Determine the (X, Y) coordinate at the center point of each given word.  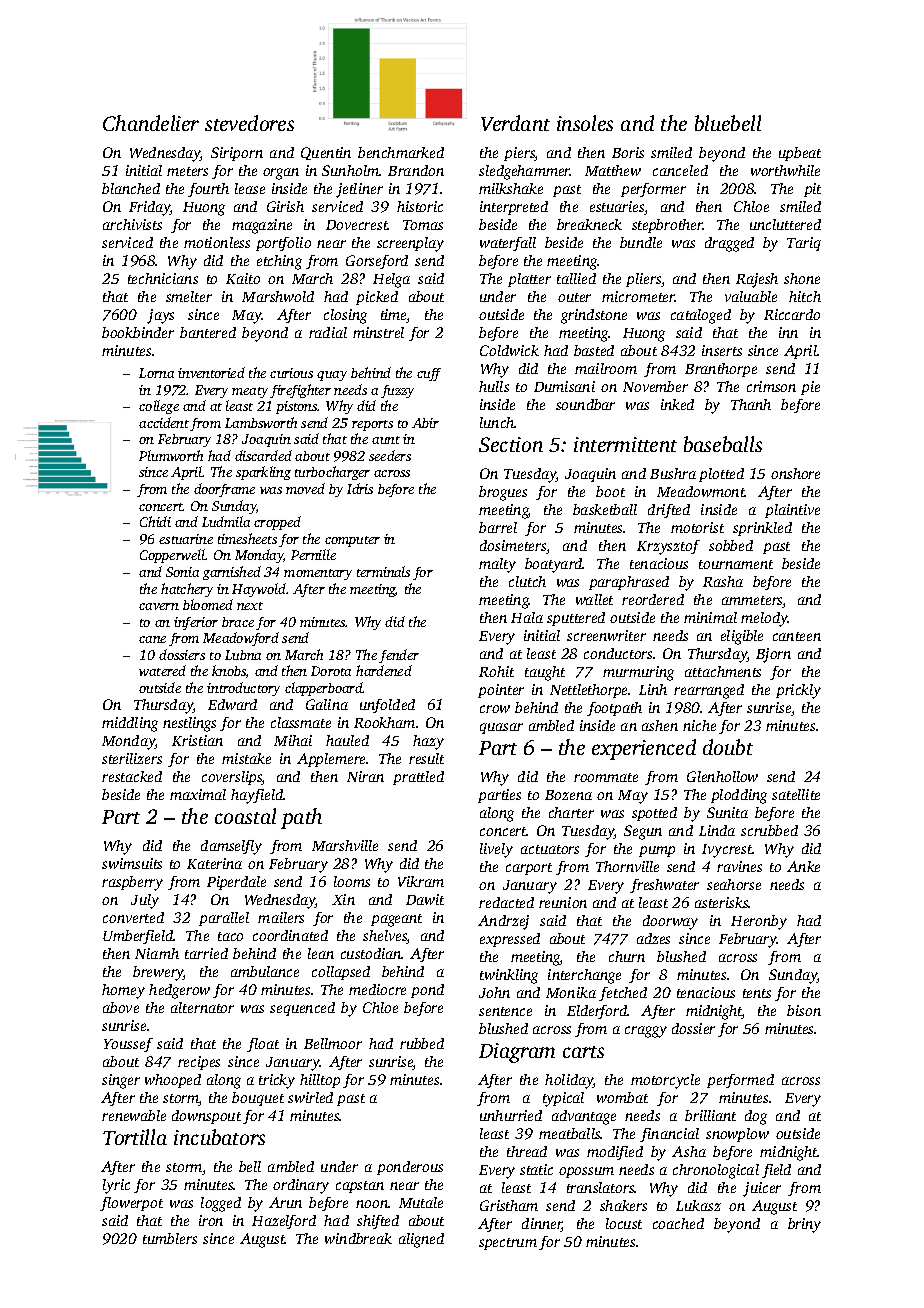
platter (529, 280)
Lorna (156, 373)
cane (152, 639)
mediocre (377, 989)
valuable (751, 296)
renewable (134, 1115)
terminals (383, 571)
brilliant (710, 1115)
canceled (680, 170)
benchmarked (401, 152)
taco (230, 936)
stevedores (249, 123)
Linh (653, 689)
